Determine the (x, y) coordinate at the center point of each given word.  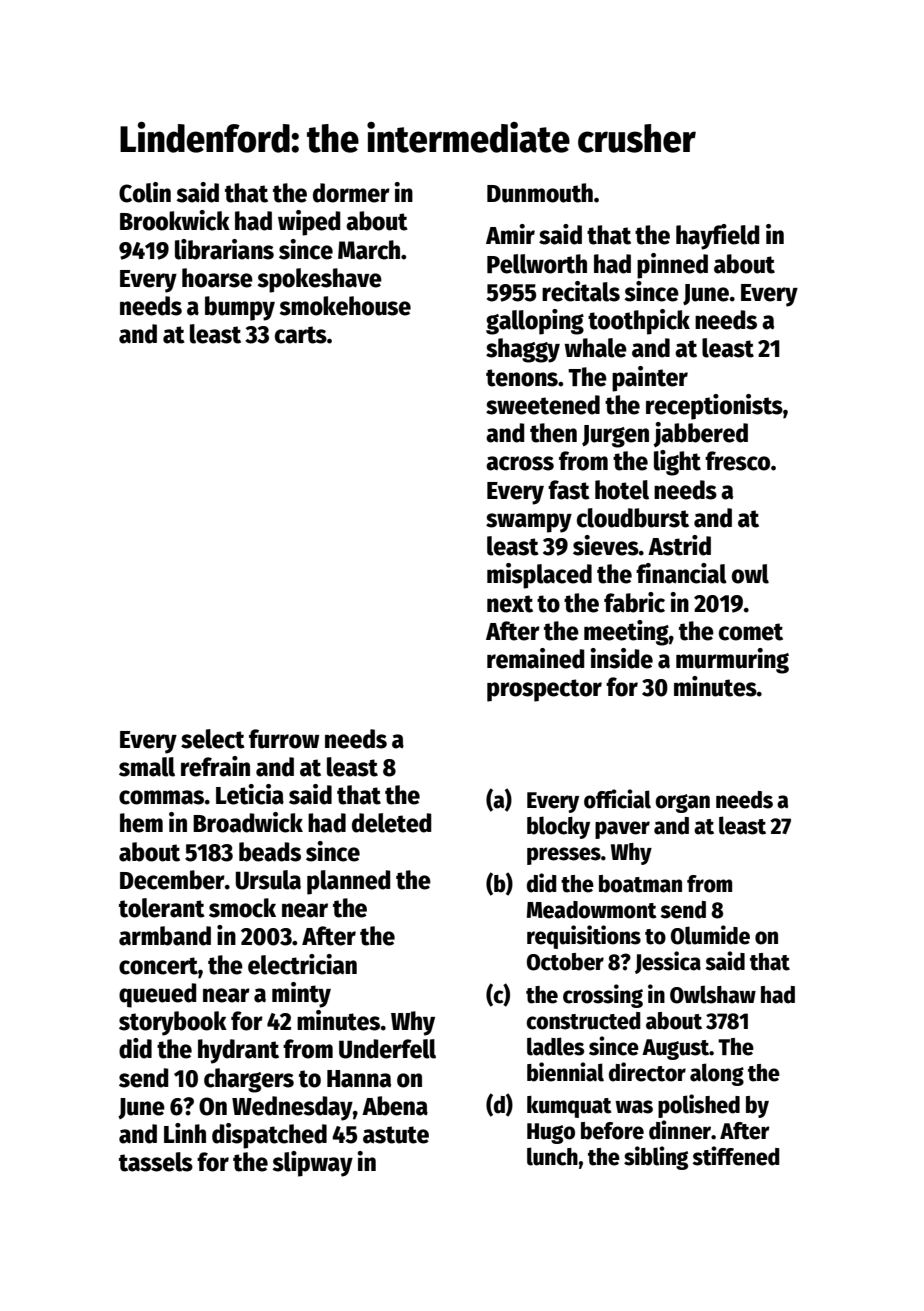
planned (349, 882)
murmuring (732, 661)
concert (158, 966)
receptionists (714, 407)
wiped (309, 223)
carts (301, 335)
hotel (622, 490)
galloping (535, 322)
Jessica (668, 962)
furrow (284, 739)
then (553, 433)
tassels (156, 1162)
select (213, 739)
